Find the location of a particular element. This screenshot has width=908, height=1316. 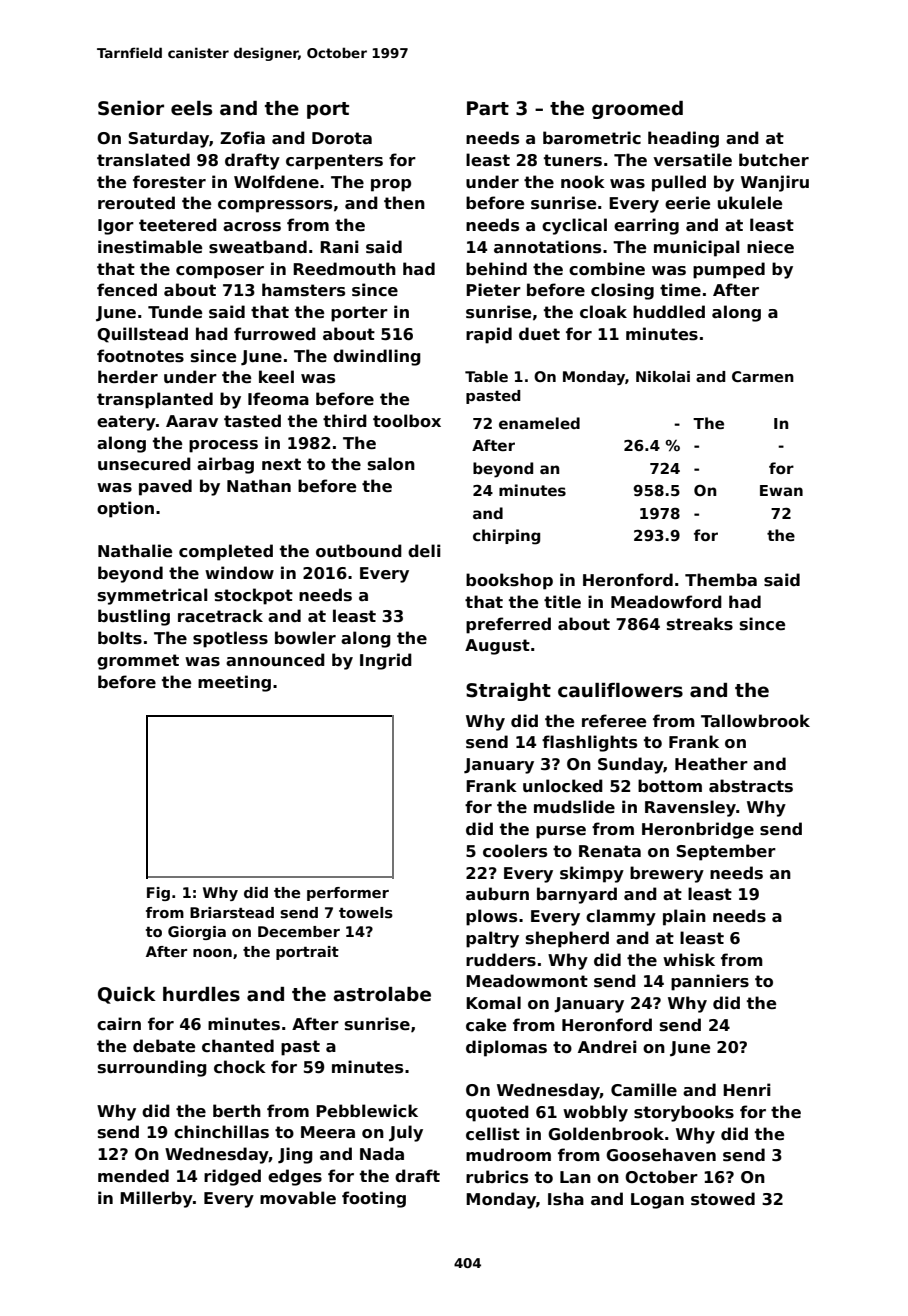

brewery is located at coordinates (667, 874).
